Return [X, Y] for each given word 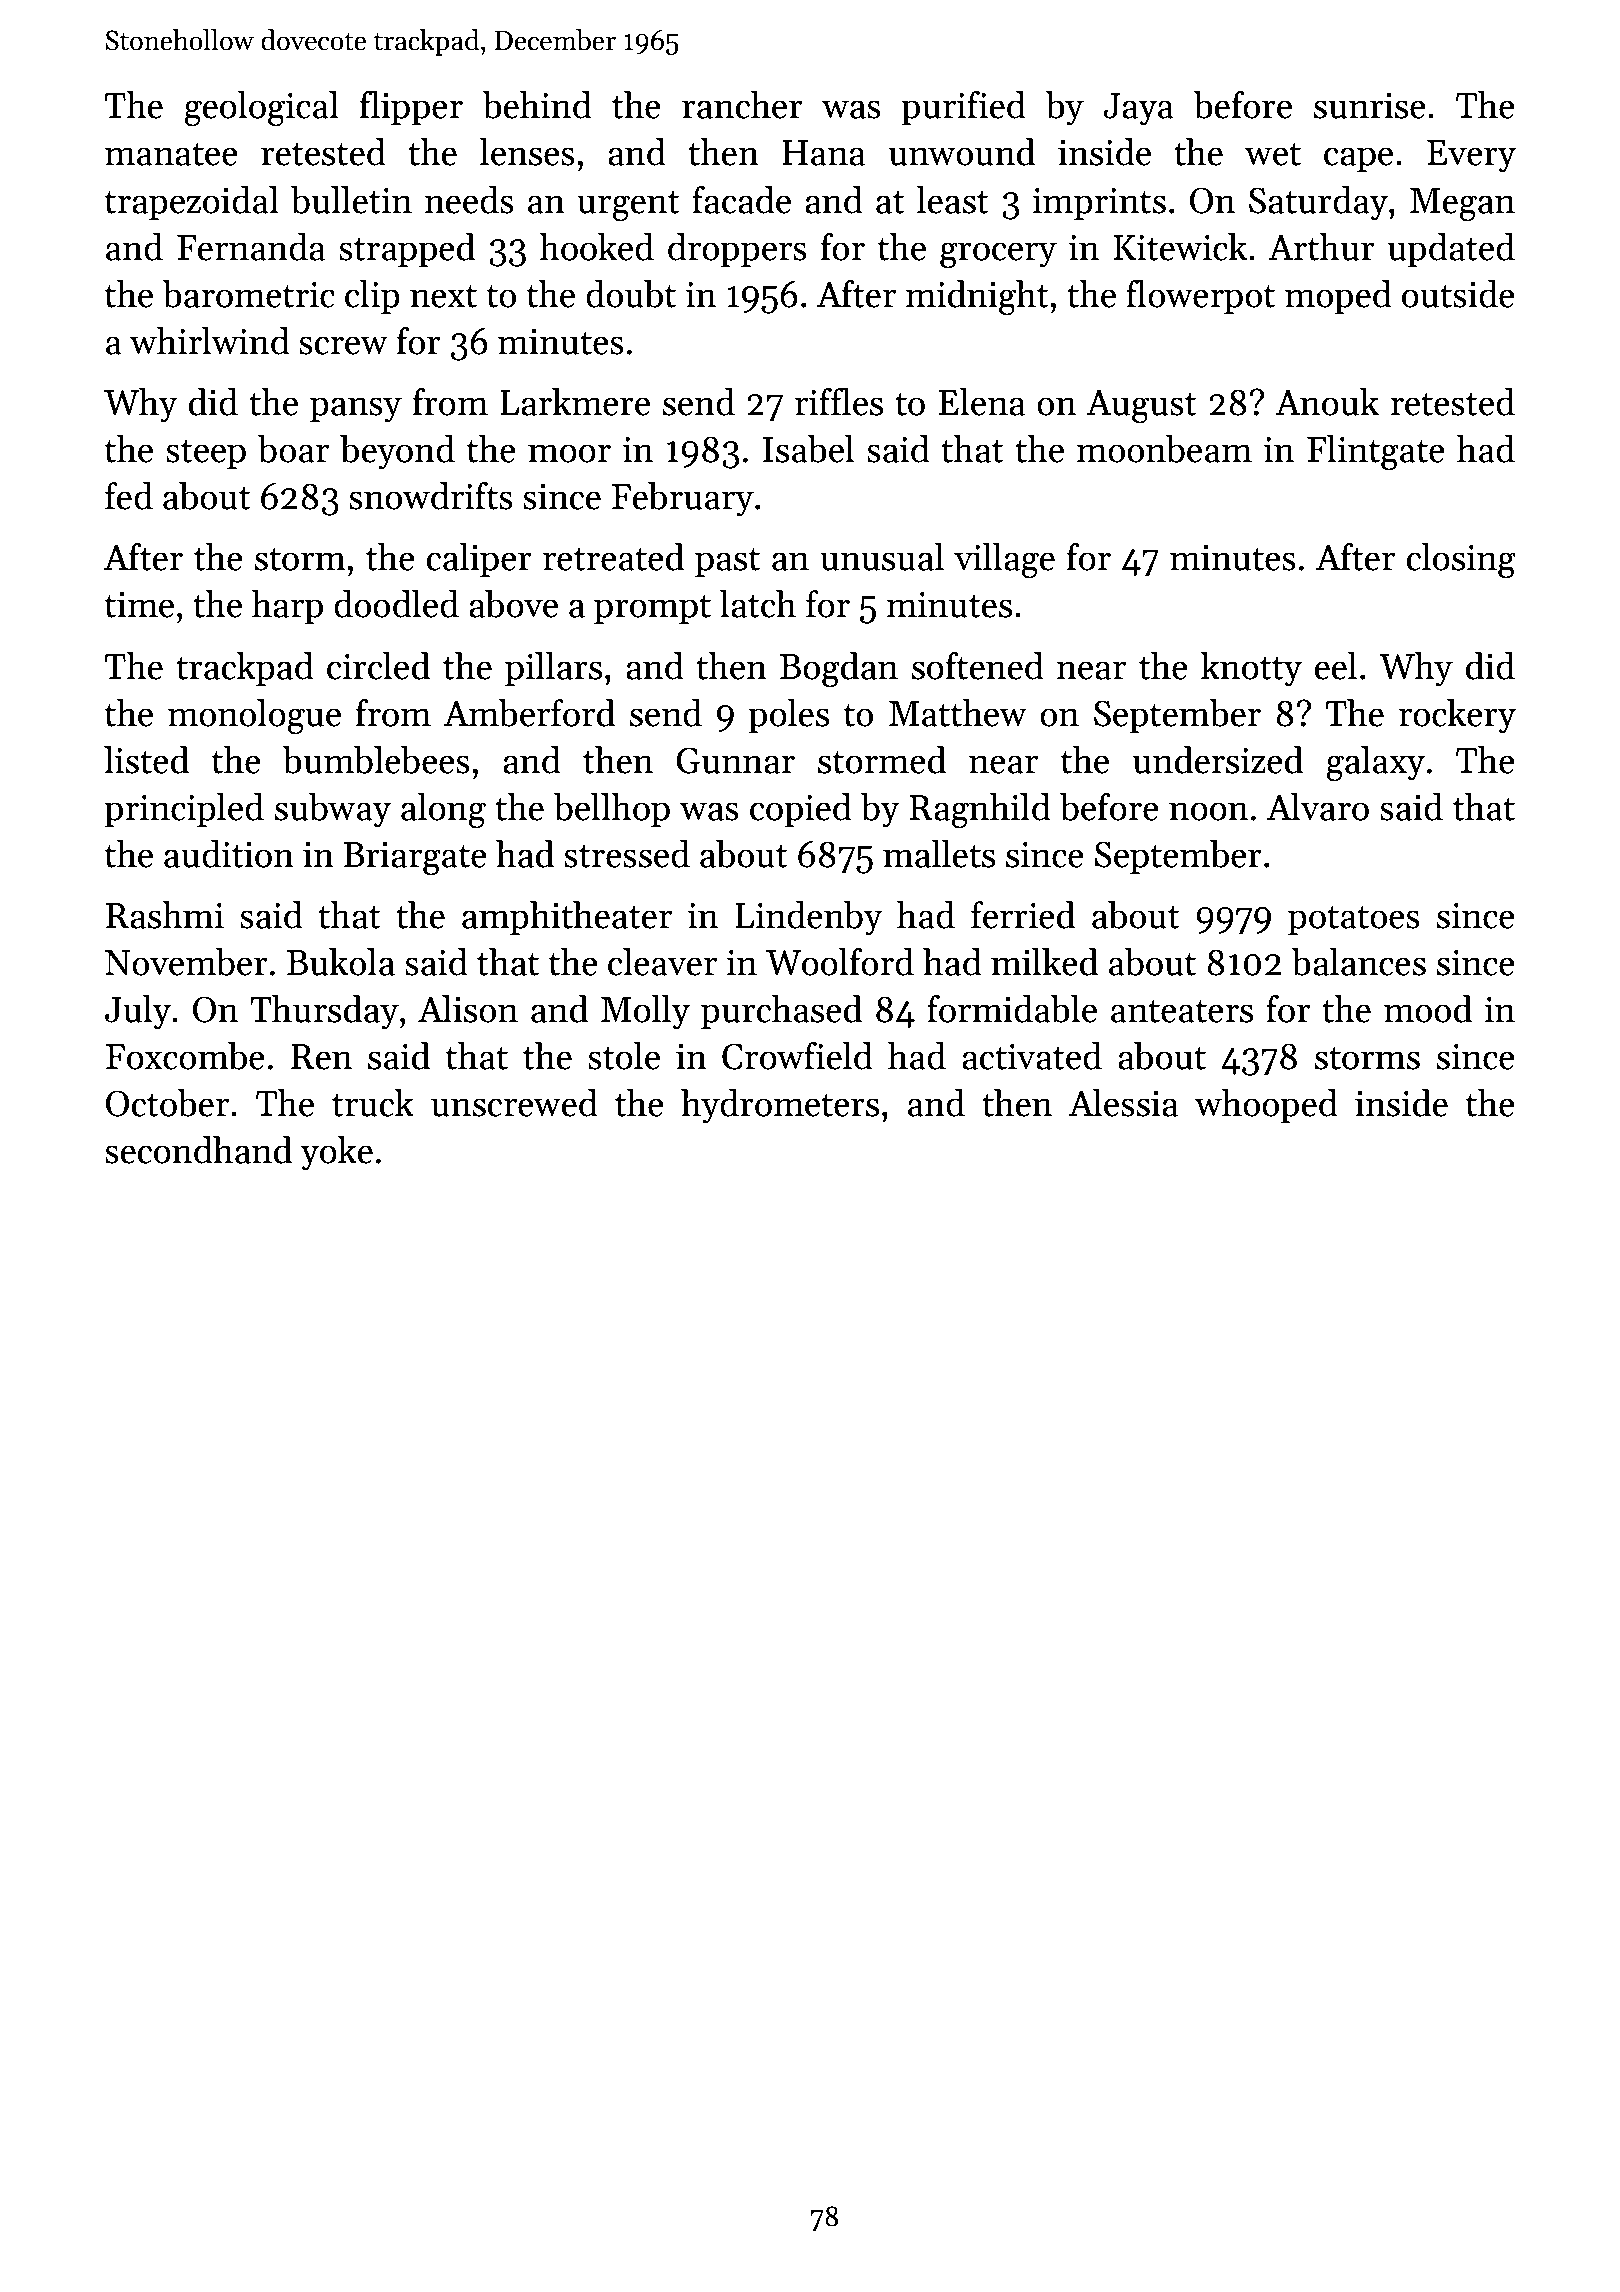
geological [261, 109]
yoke [336, 1153]
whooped [1266, 1106]
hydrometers [780, 1106]
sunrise [1370, 105]
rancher [742, 105]
